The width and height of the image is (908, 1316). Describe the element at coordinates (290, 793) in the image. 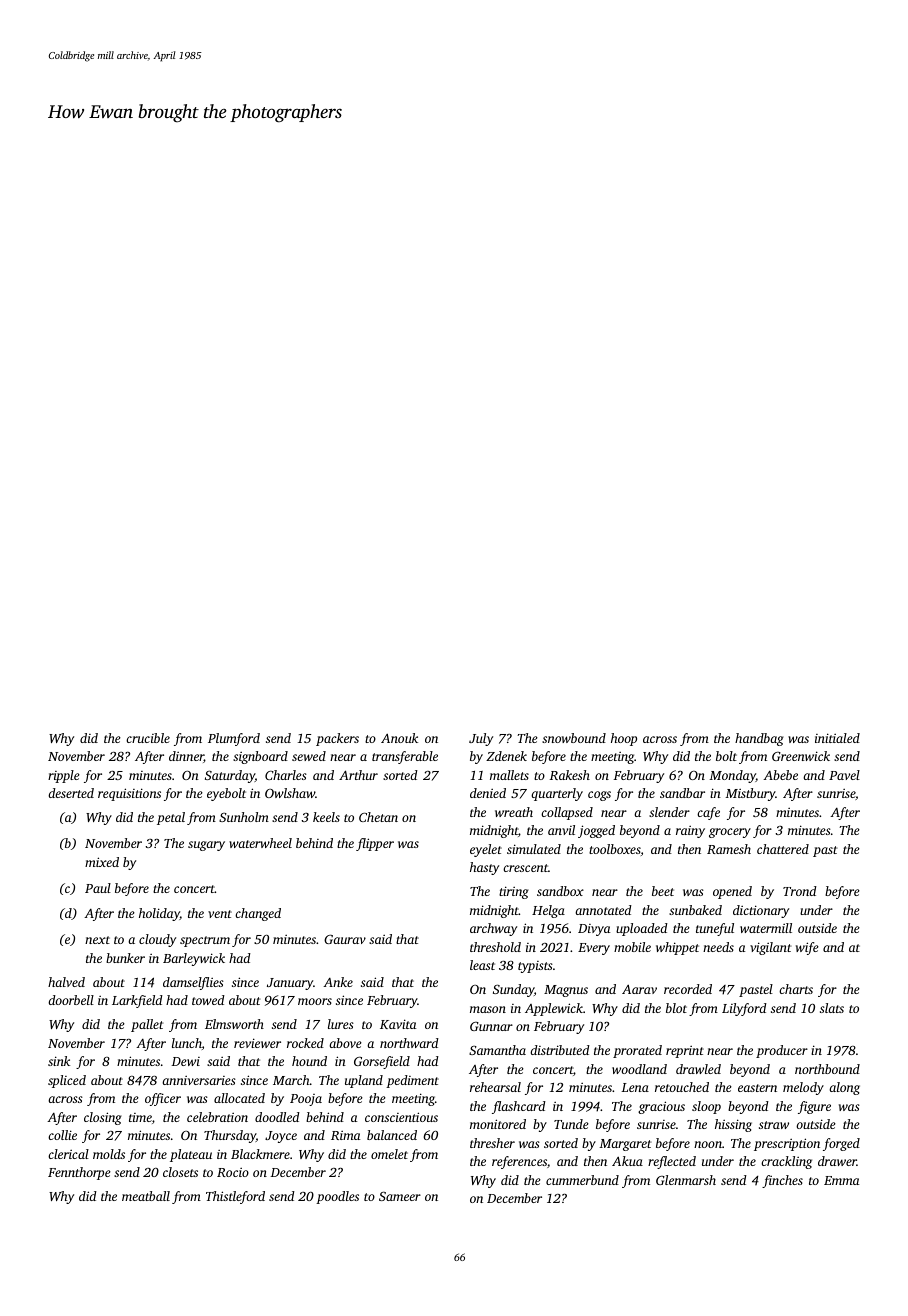

I see `Owlshaw` at that location.
